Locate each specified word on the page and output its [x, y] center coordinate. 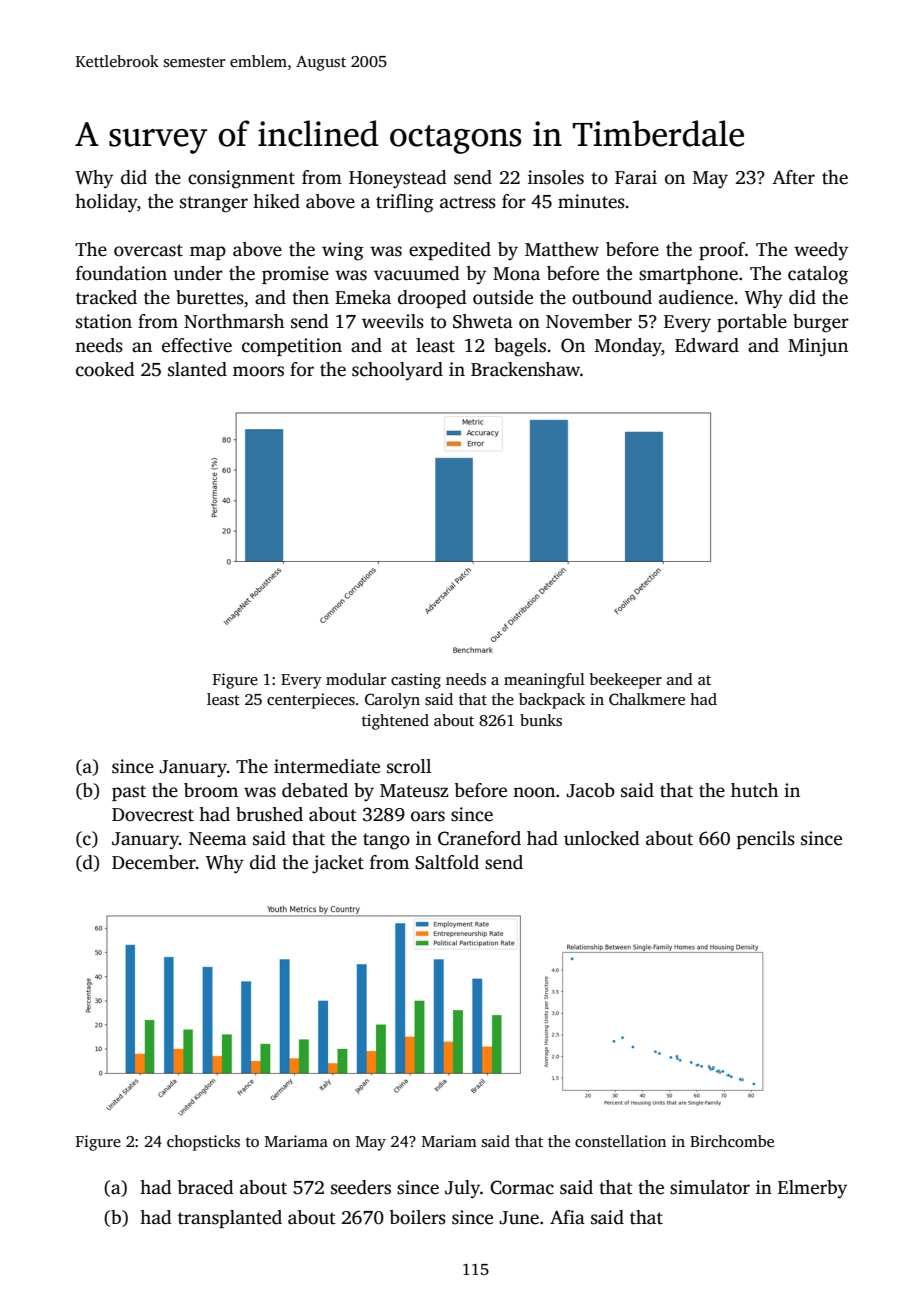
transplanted [230, 1219]
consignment [241, 179]
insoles [556, 177]
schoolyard [397, 371]
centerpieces [311, 701]
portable [752, 323]
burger [821, 323]
